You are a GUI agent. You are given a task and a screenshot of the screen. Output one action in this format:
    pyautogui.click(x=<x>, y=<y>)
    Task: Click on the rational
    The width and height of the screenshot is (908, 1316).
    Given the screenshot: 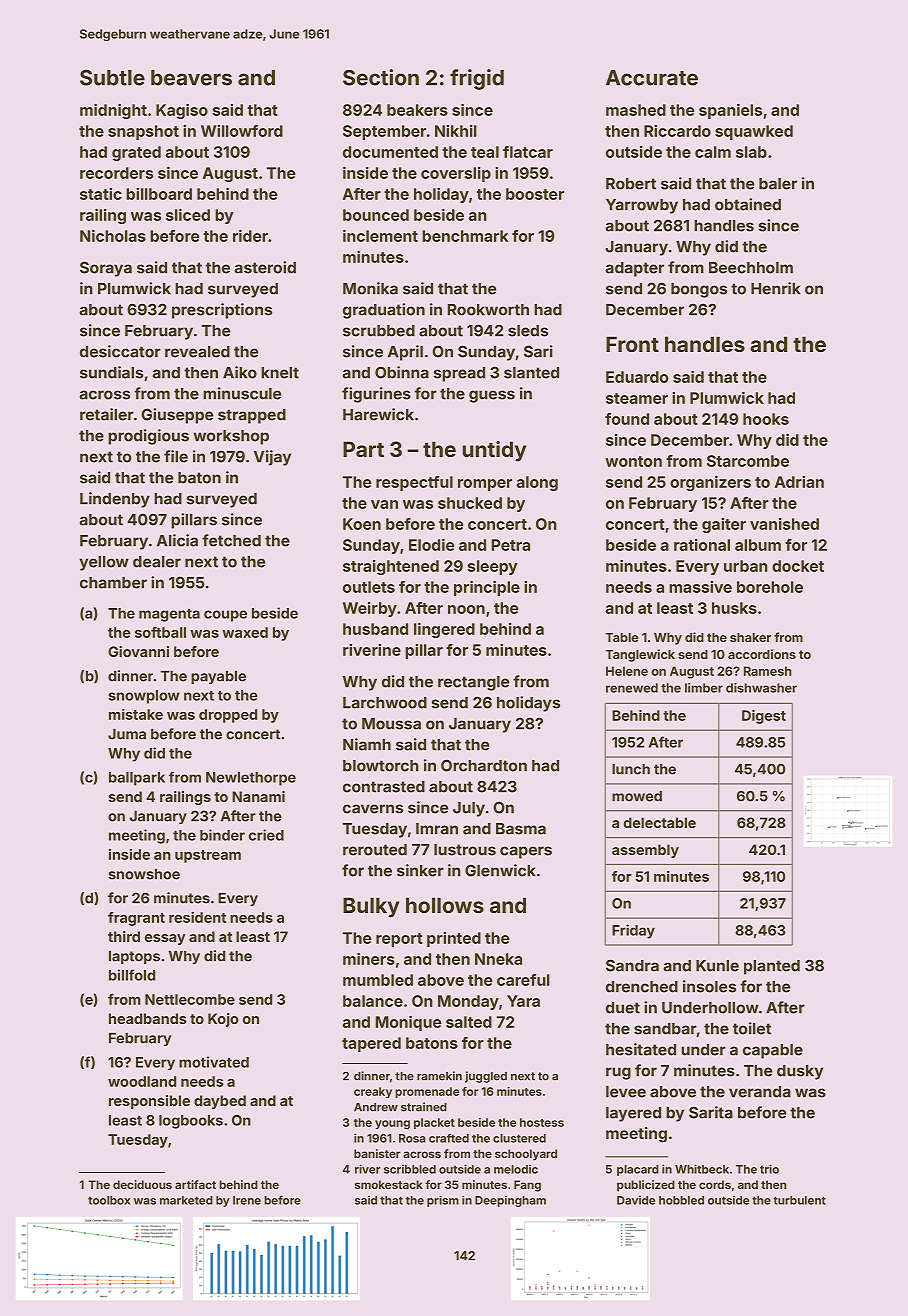 What is the action you would take?
    pyautogui.click(x=702, y=545)
